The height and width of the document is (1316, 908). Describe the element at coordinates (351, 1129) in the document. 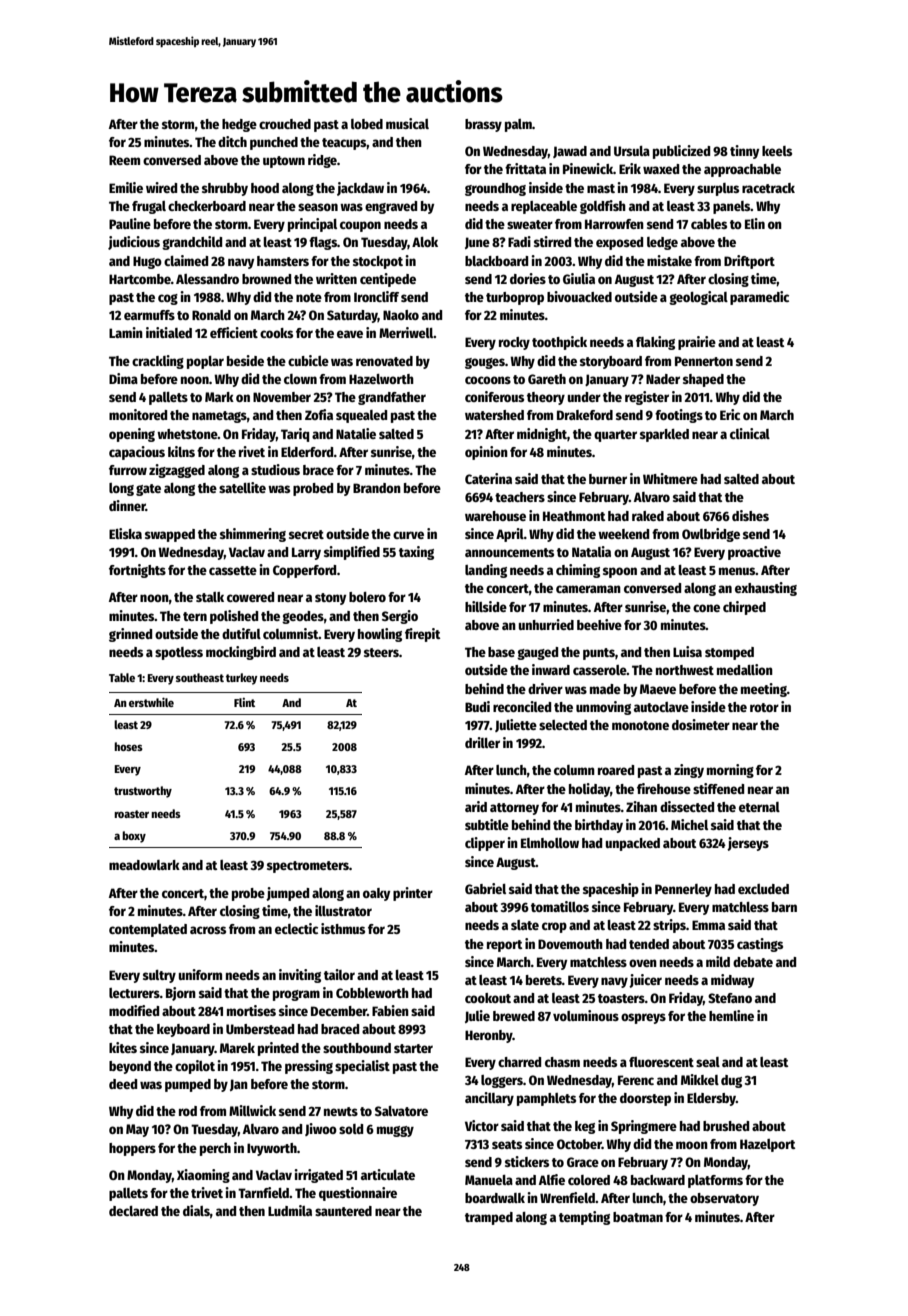

I see `sold` at that location.
